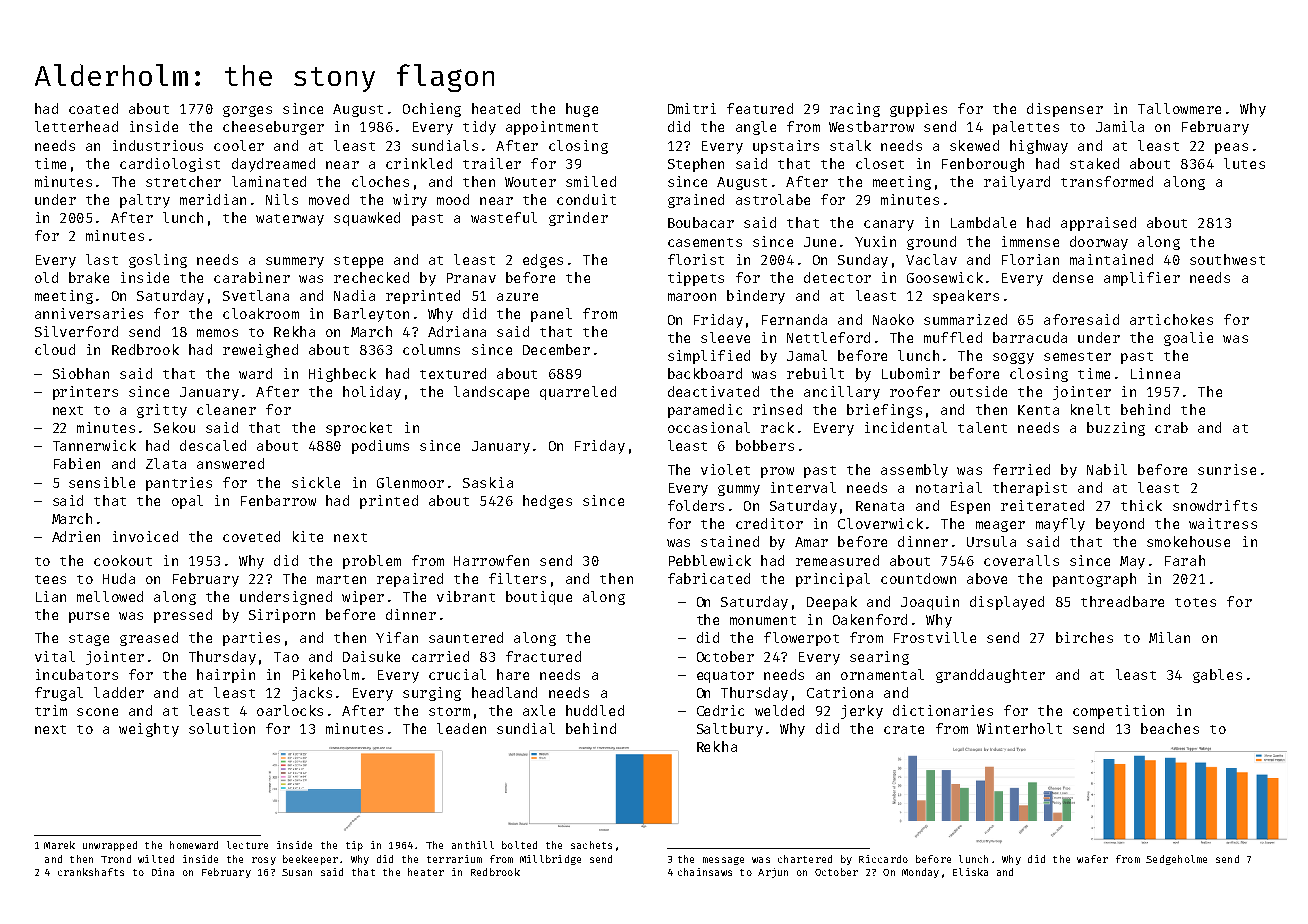 The width and height of the screenshot is (1308, 924). Describe the element at coordinates (145, 201) in the screenshot. I see `paltry` at that location.
